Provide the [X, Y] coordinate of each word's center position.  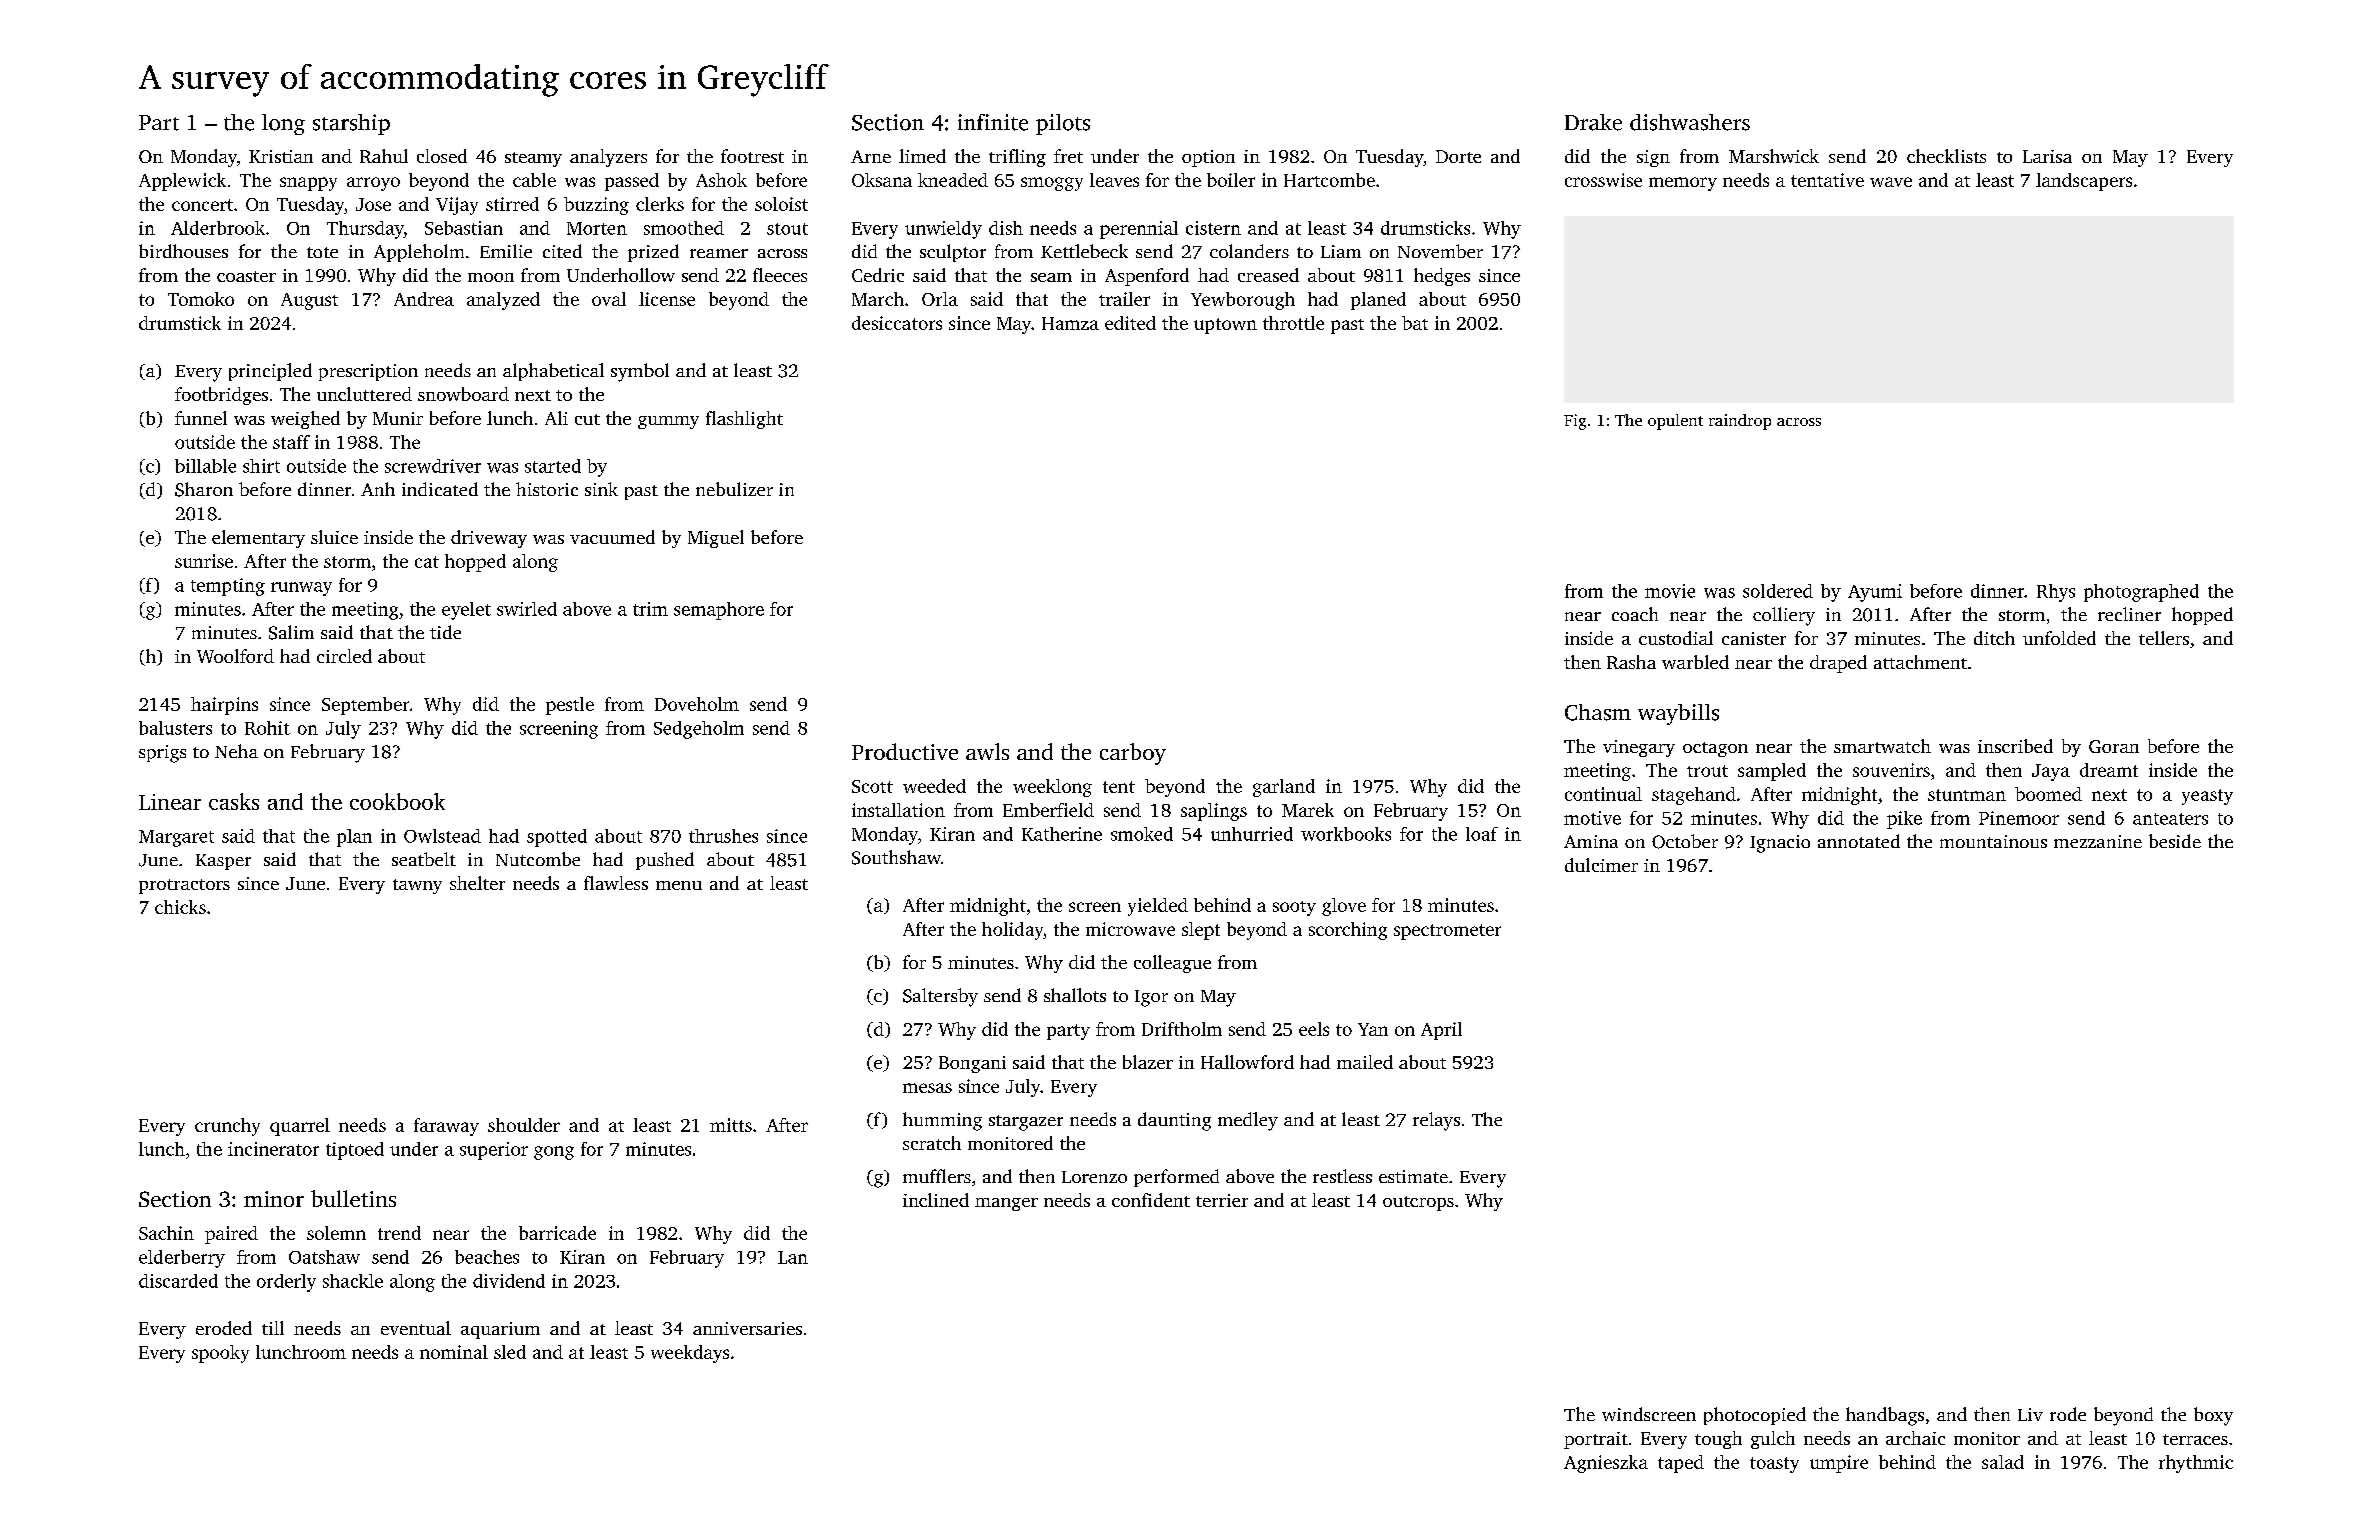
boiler [1231, 180]
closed [442, 156]
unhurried [1252, 834]
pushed [665, 861]
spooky [220, 1354]
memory [1683, 184]
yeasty [2207, 797]
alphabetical [553, 372]
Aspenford [1147, 277]
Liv [2030, 1414]
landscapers [2084, 182]
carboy [1133, 754]
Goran [2114, 746]
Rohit [267, 728]
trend [399, 1233]
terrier [1222, 1200]
